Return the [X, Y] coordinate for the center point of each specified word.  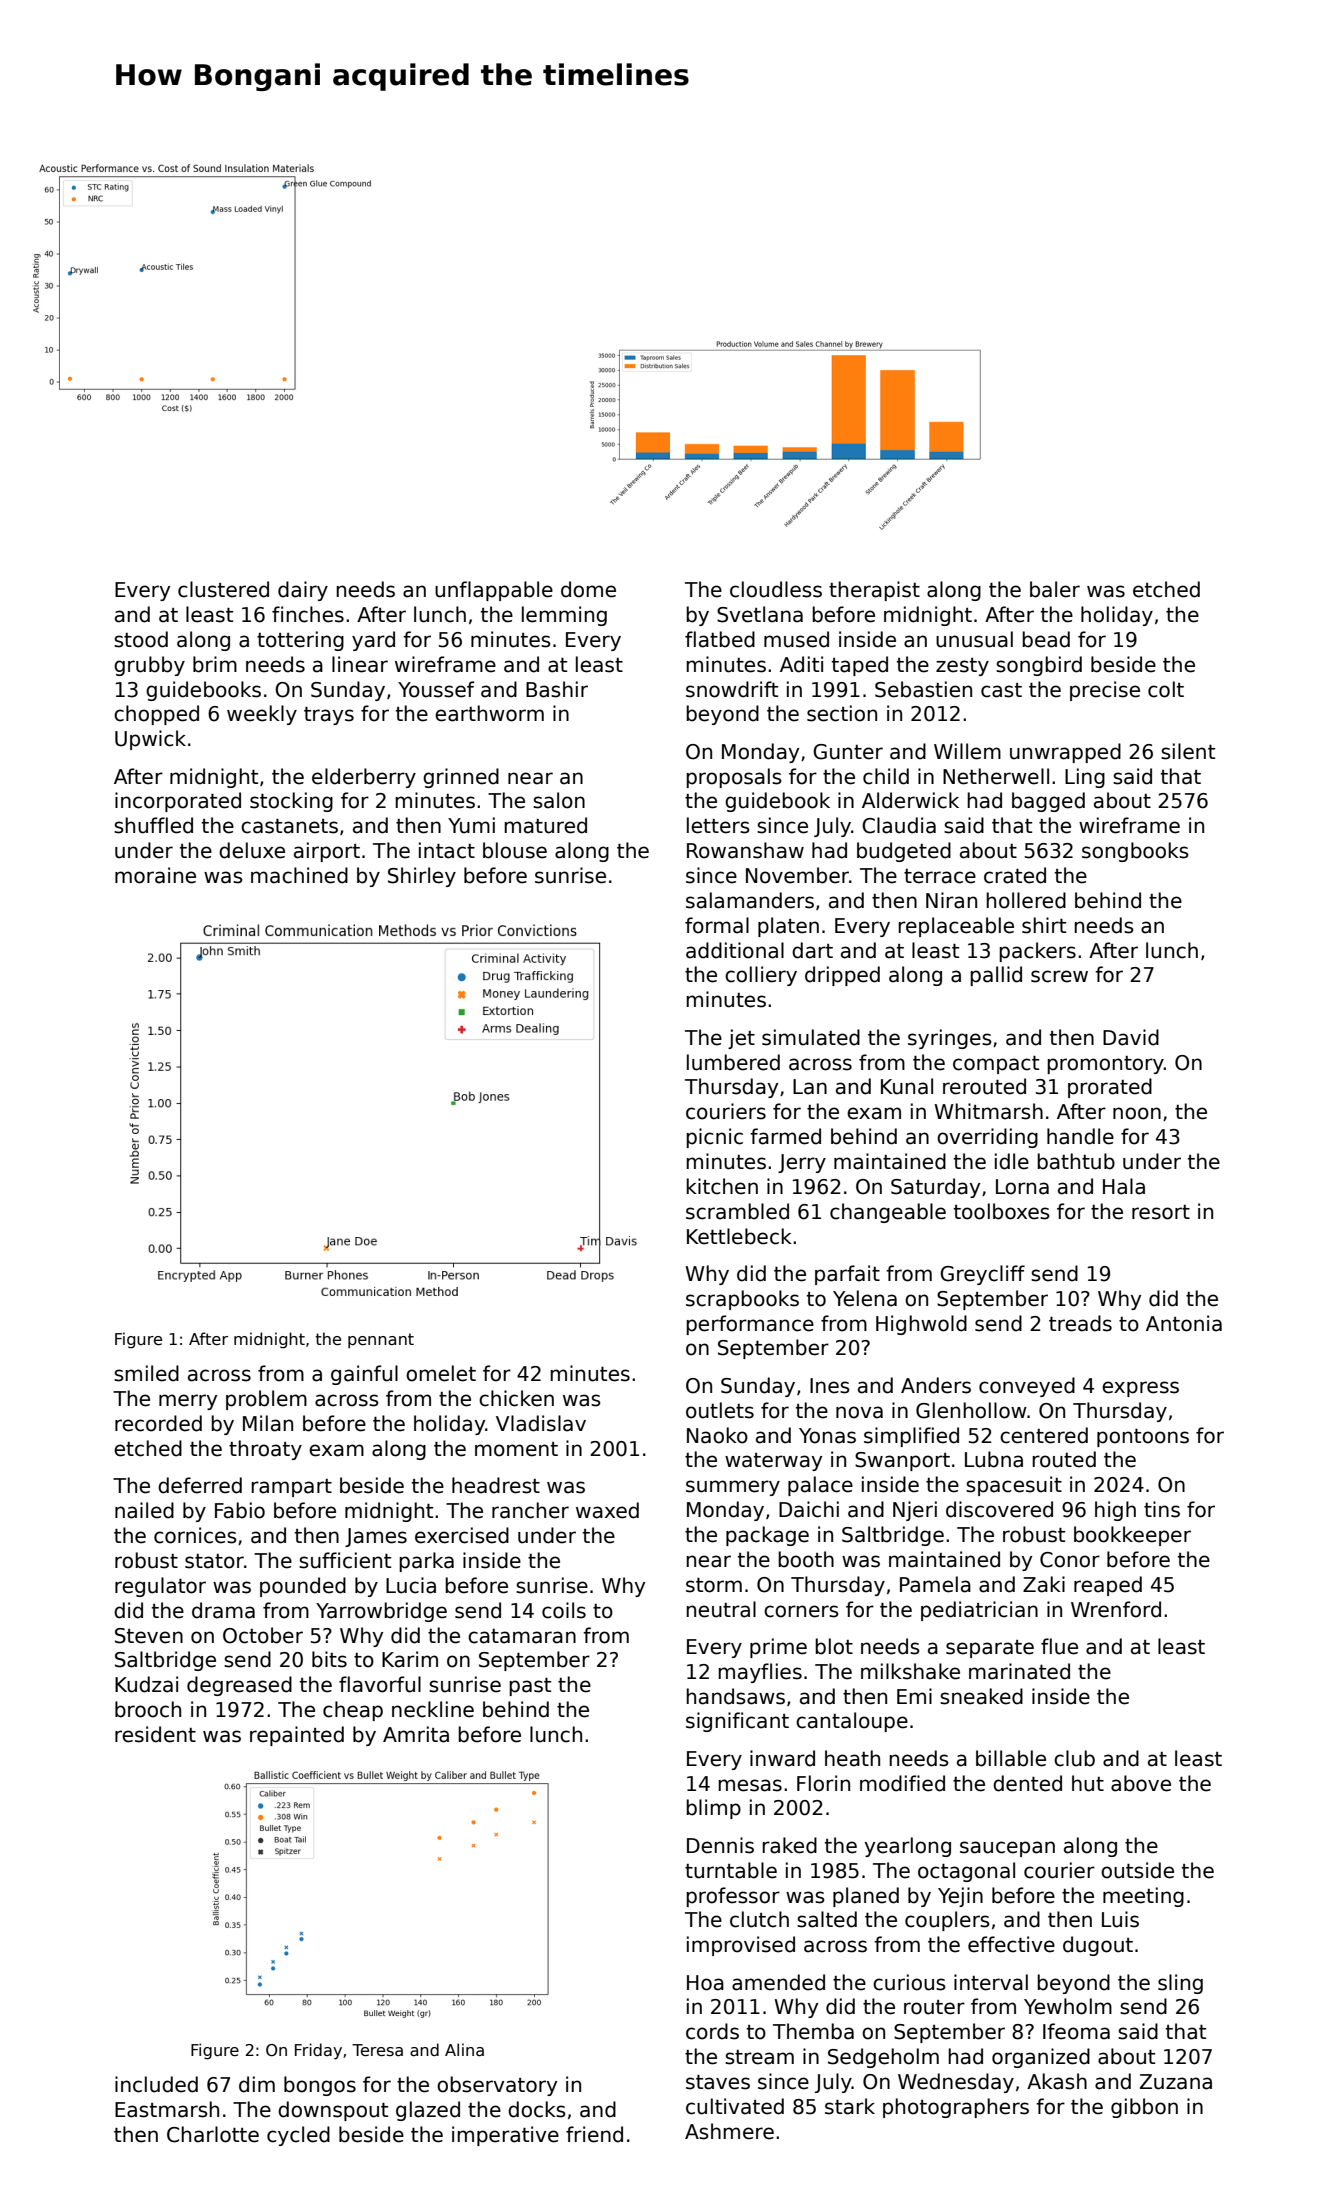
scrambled [737, 1211]
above [1141, 1783]
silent [1188, 751]
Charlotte [213, 2134]
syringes [950, 1039]
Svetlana [760, 614]
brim [215, 664]
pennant [381, 1341]
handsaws [735, 1696]
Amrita [416, 1734]
